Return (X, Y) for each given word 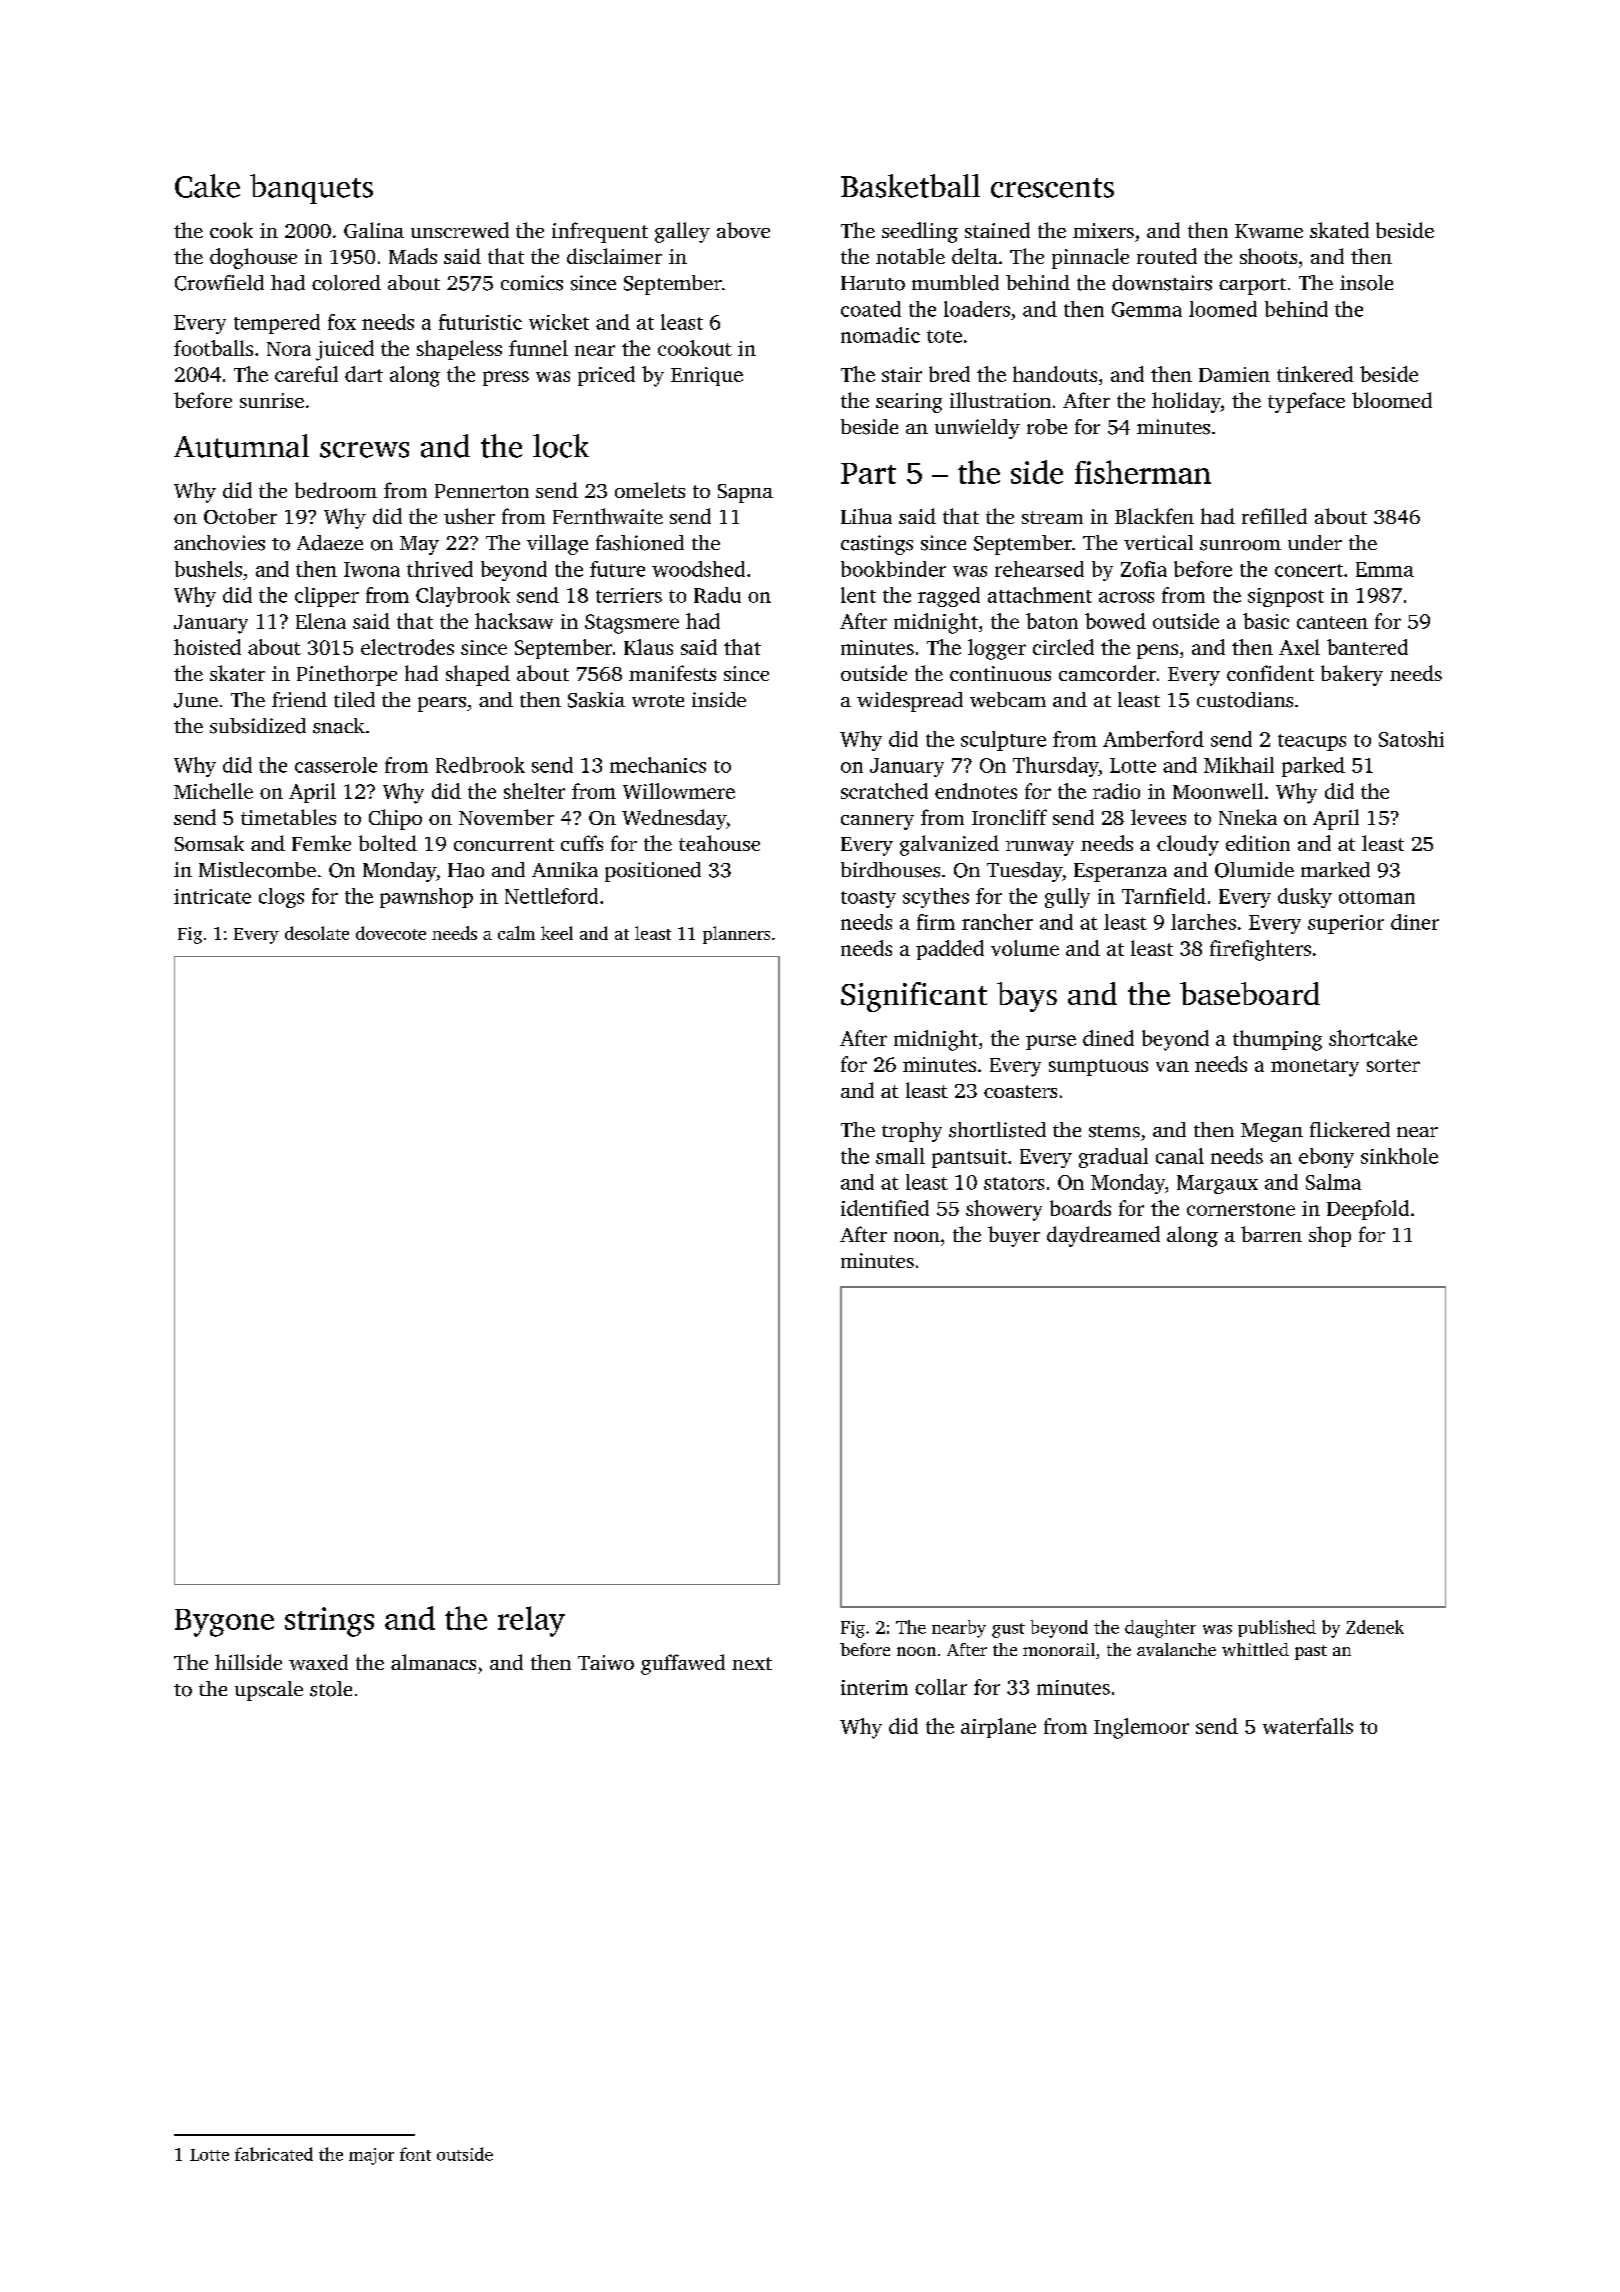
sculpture (1003, 741)
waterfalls (1308, 1726)
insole (1366, 283)
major (371, 2156)
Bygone (224, 1623)
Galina (374, 230)
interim (874, 1687)
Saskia (596, 700)
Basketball (910, 186)
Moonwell (1218, 791)
